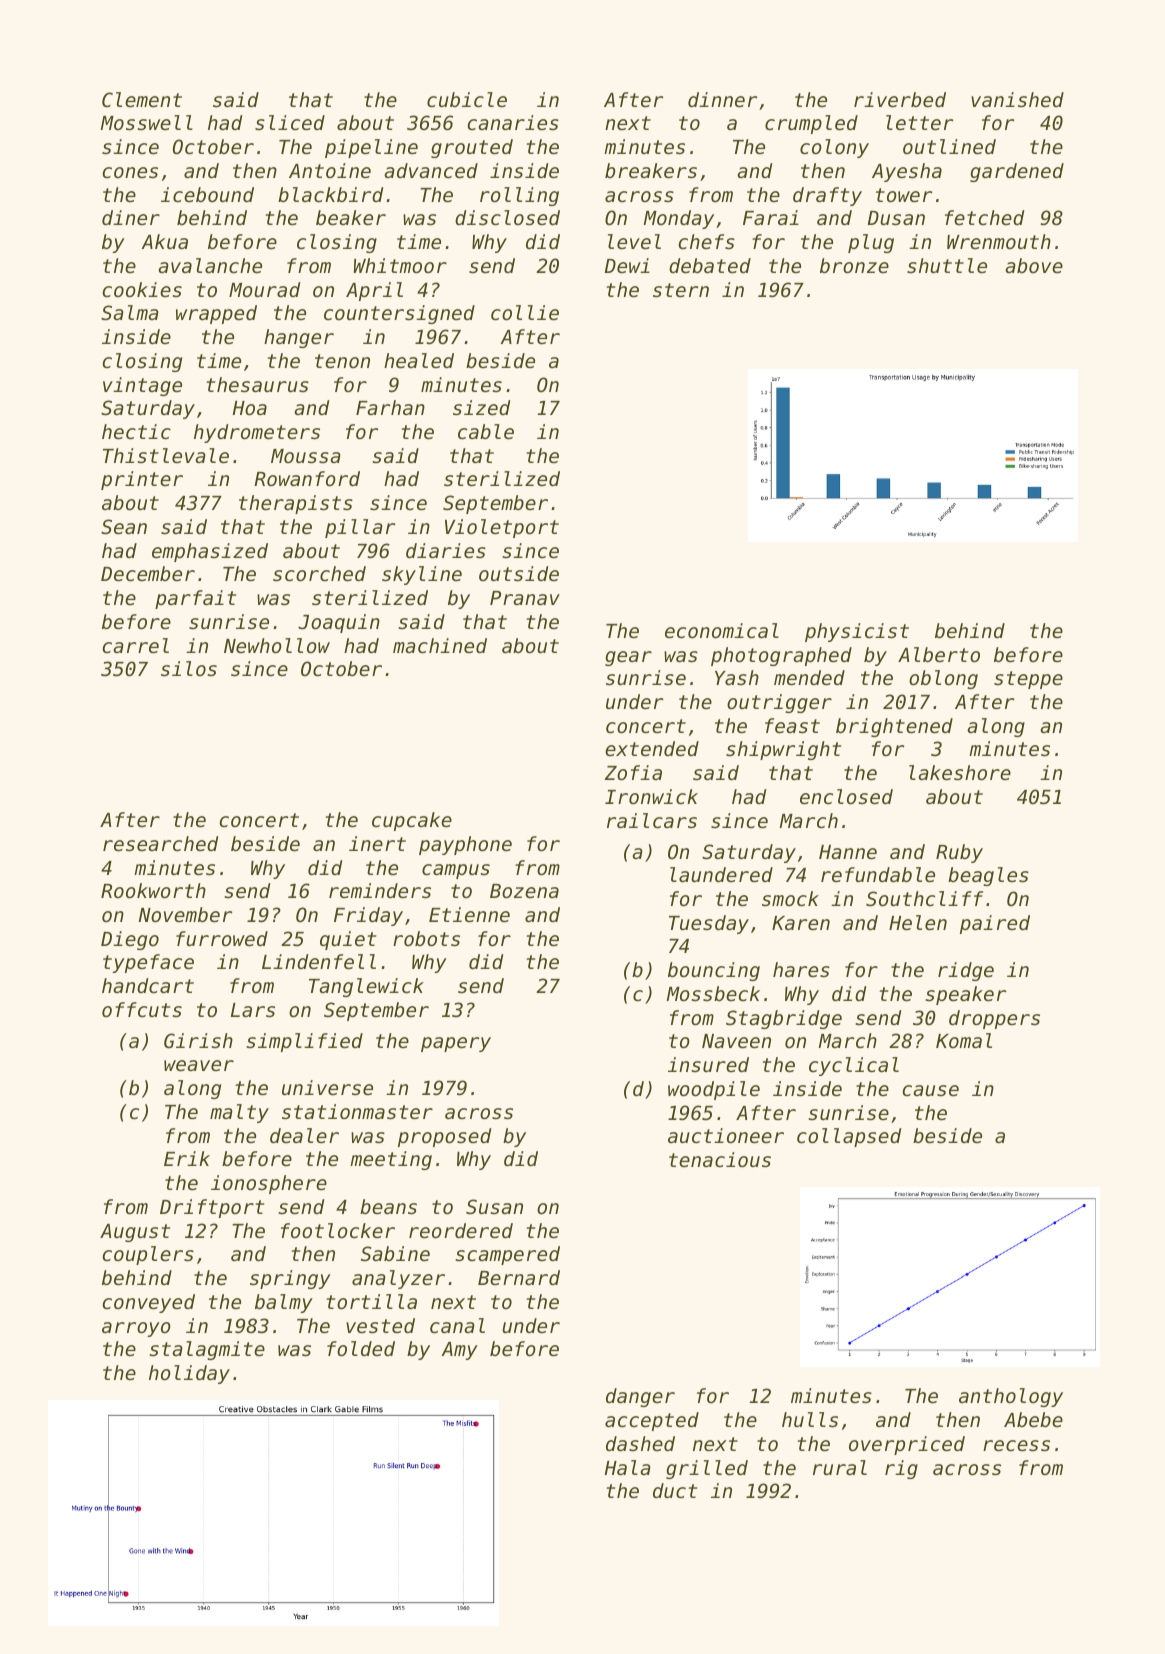  What do you see at coordinates (160, 844) in the document?
I see `researched` at bounding box center [160, 844].
